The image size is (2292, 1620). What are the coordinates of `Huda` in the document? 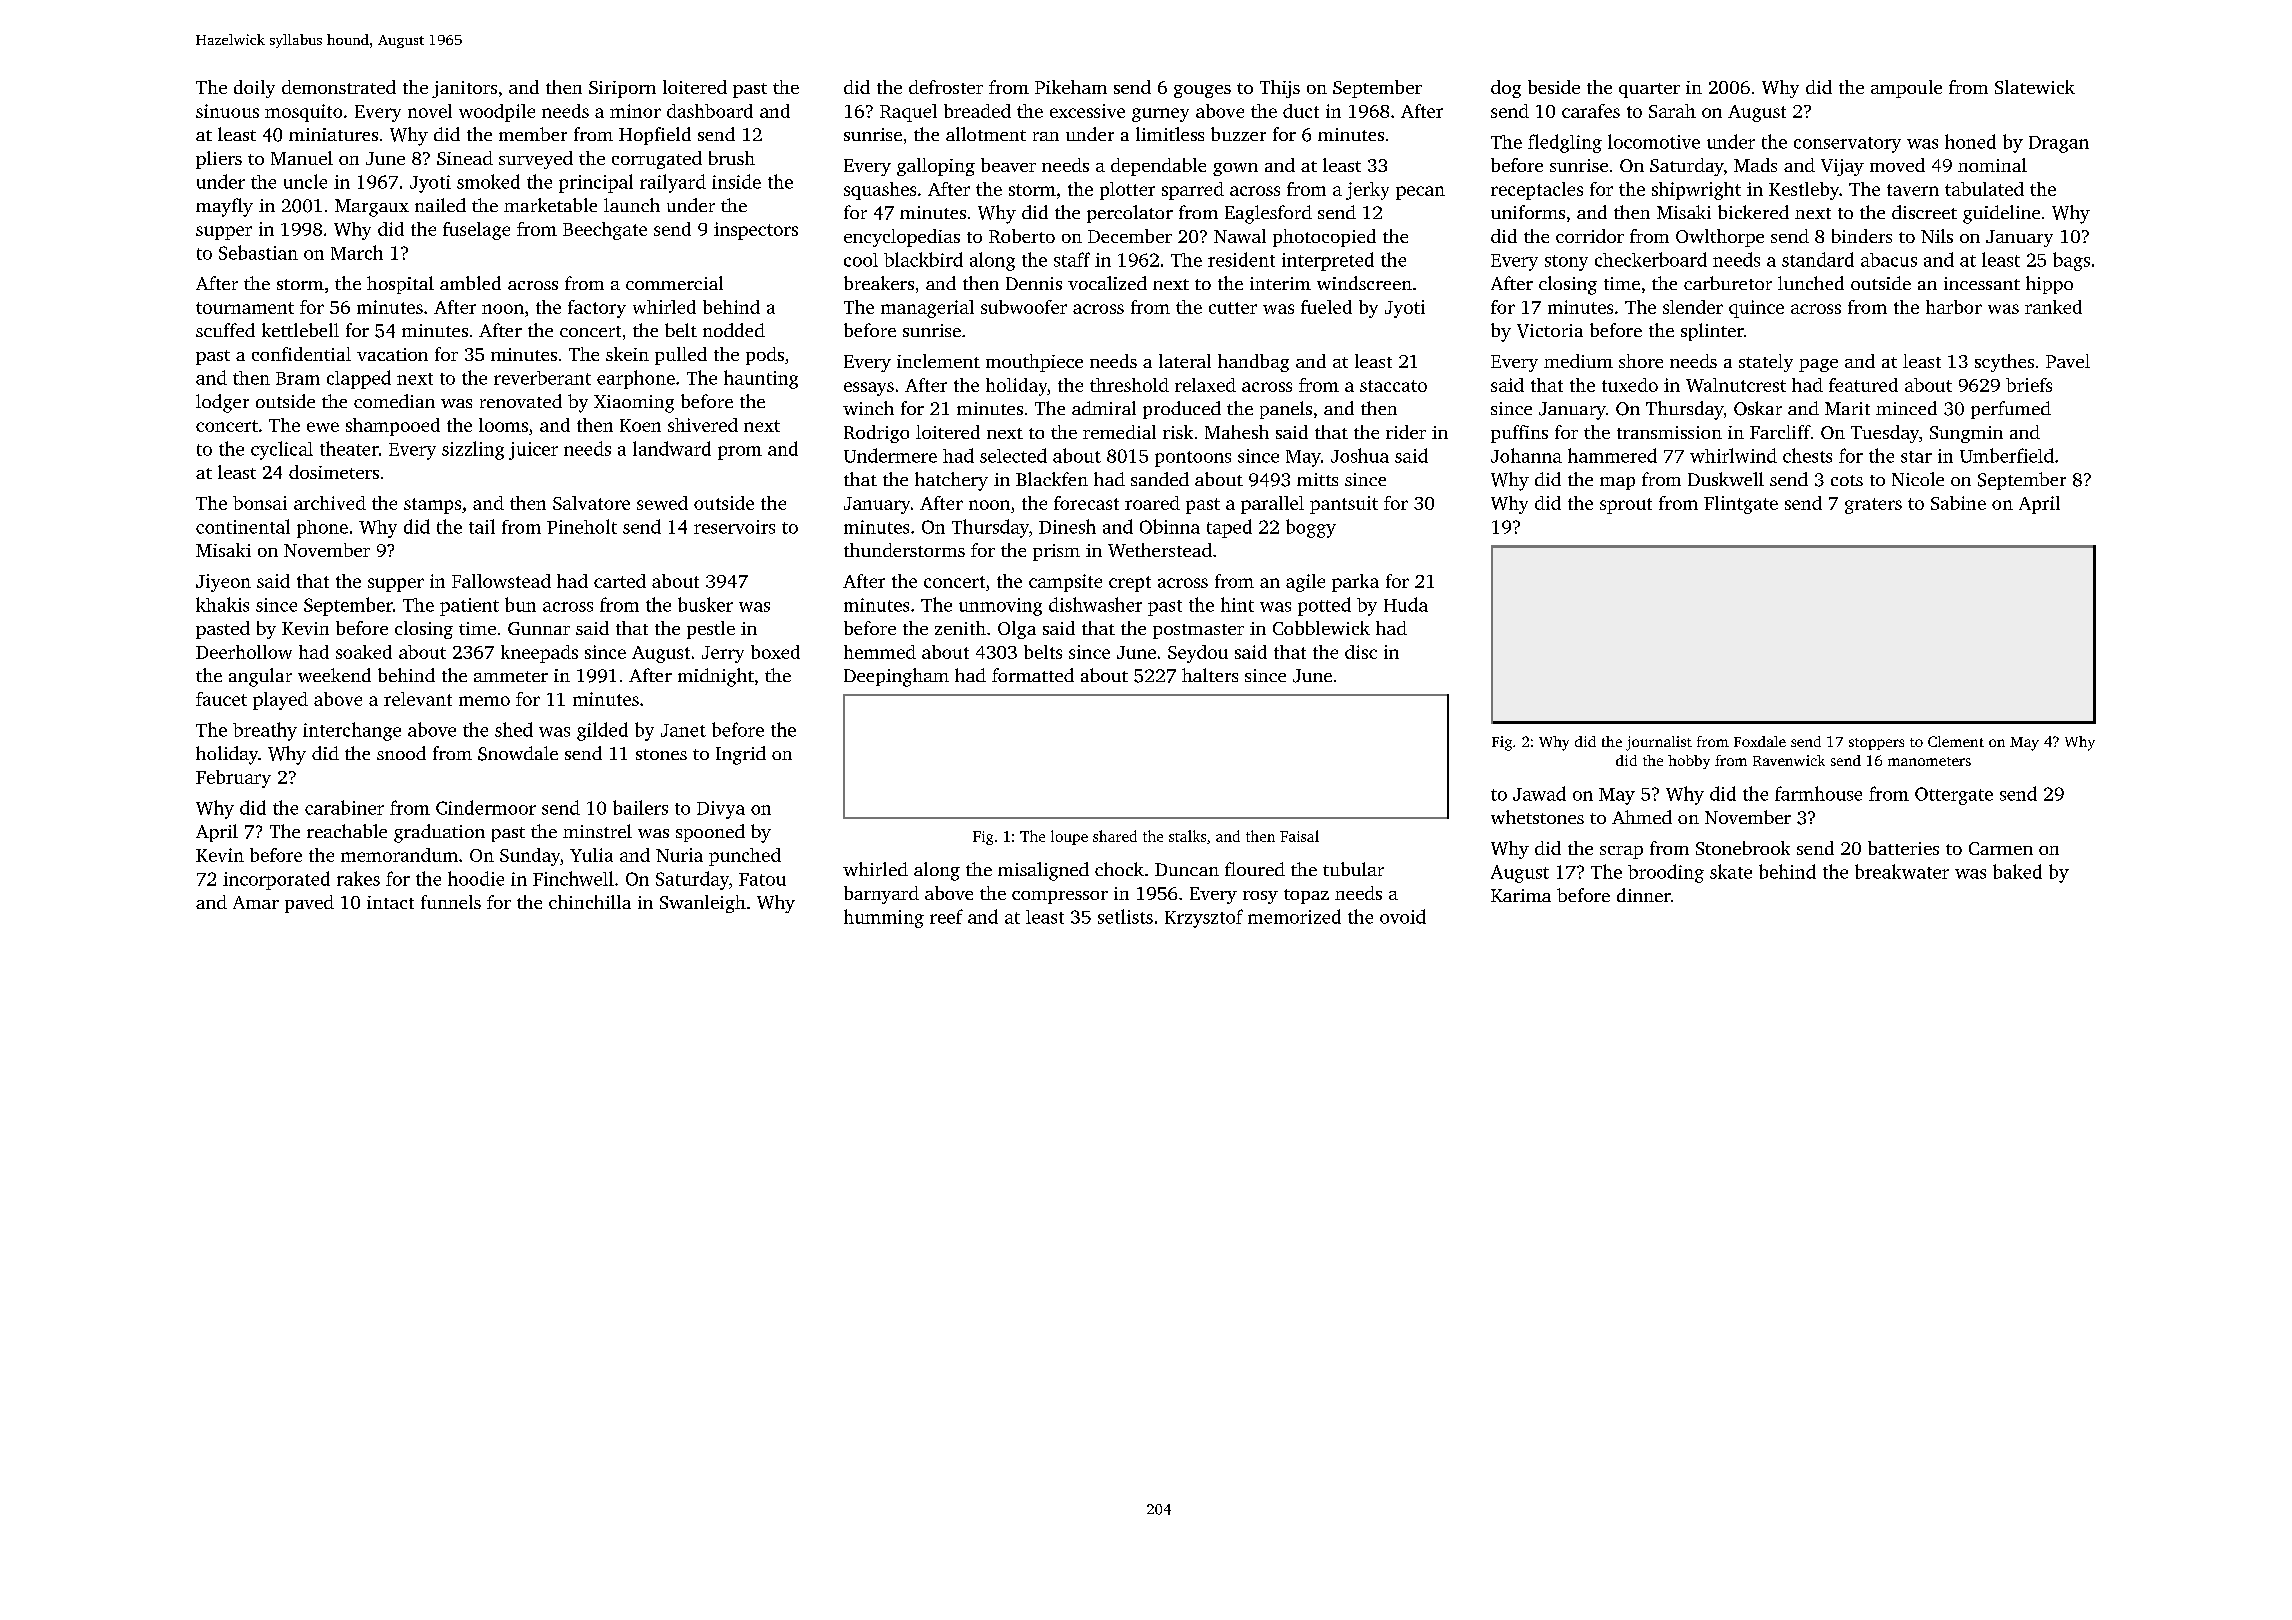 It's located at (1406, 604).
